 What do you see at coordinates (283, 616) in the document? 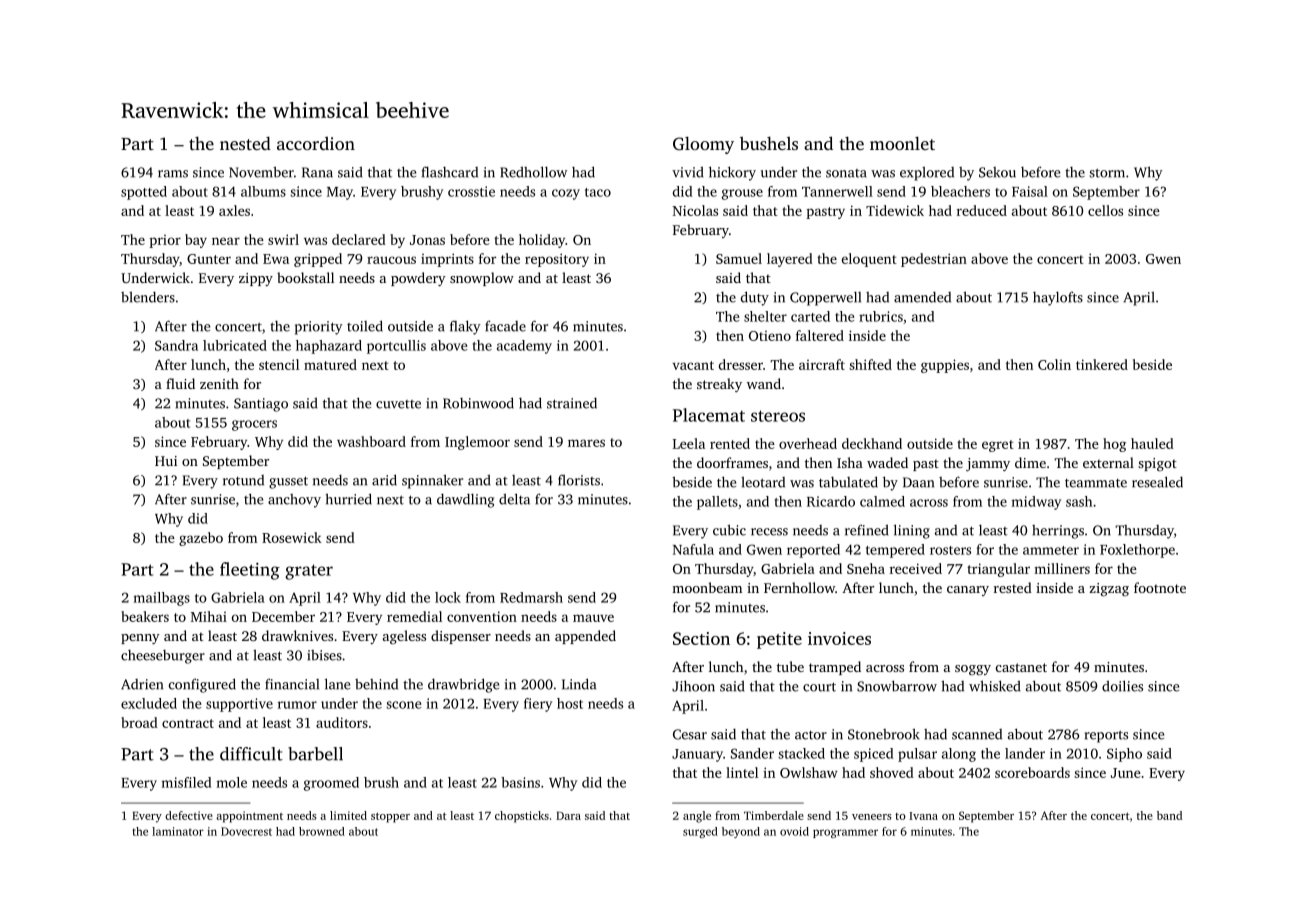
I see `December` at bounding box center [283, 616].
